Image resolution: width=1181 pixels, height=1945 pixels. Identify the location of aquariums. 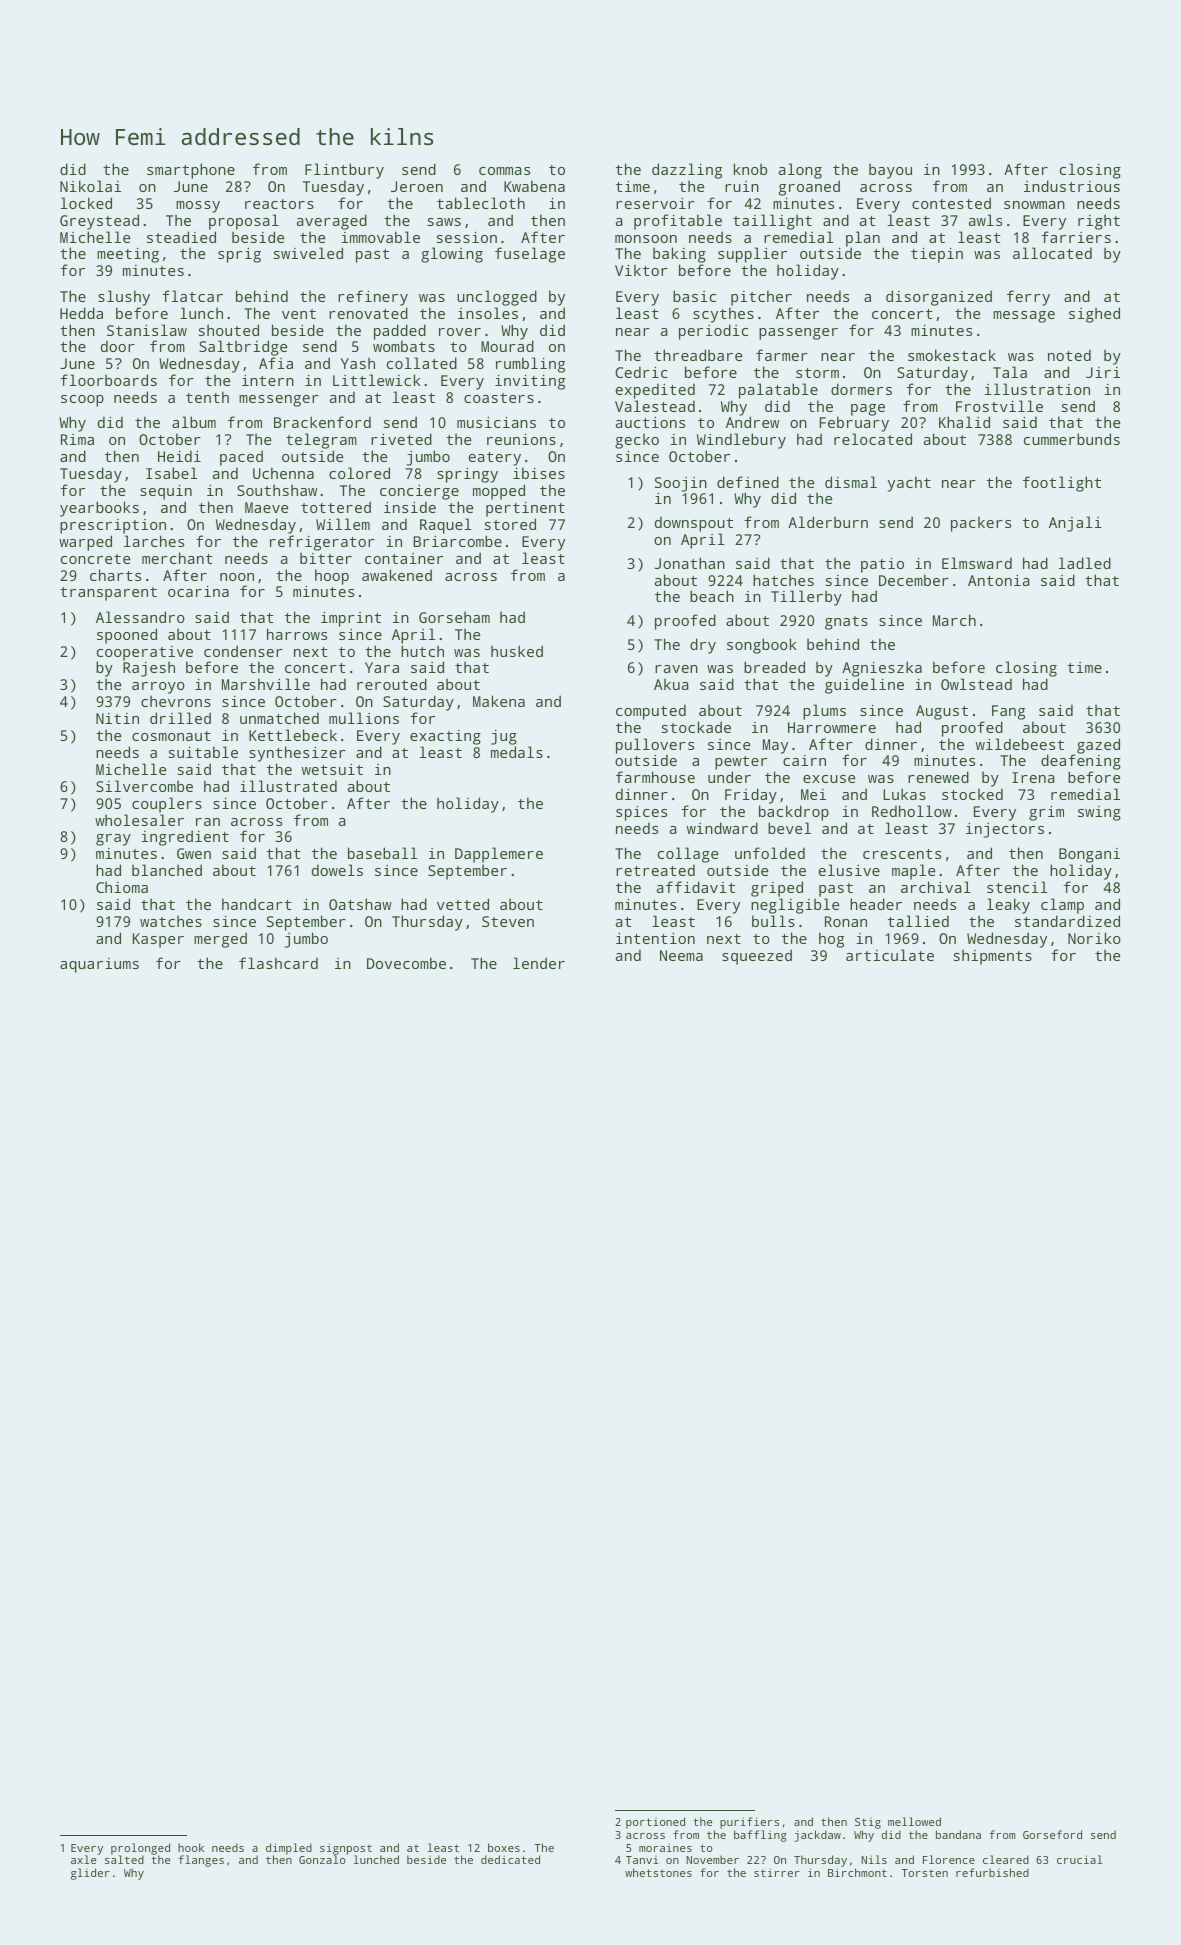
(99, 965).
